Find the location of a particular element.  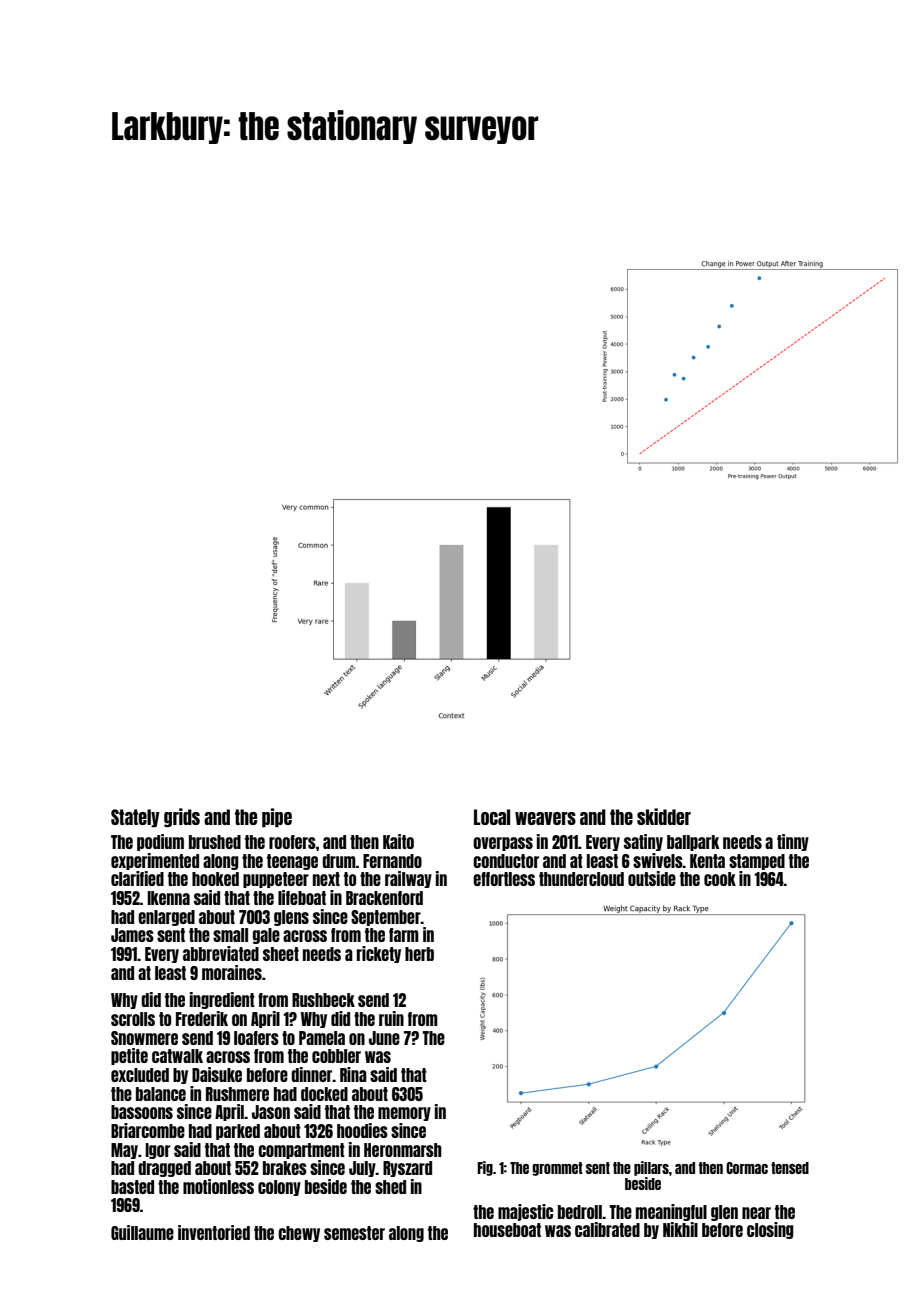

Ryszard is located at coordinates (407, 1169).
